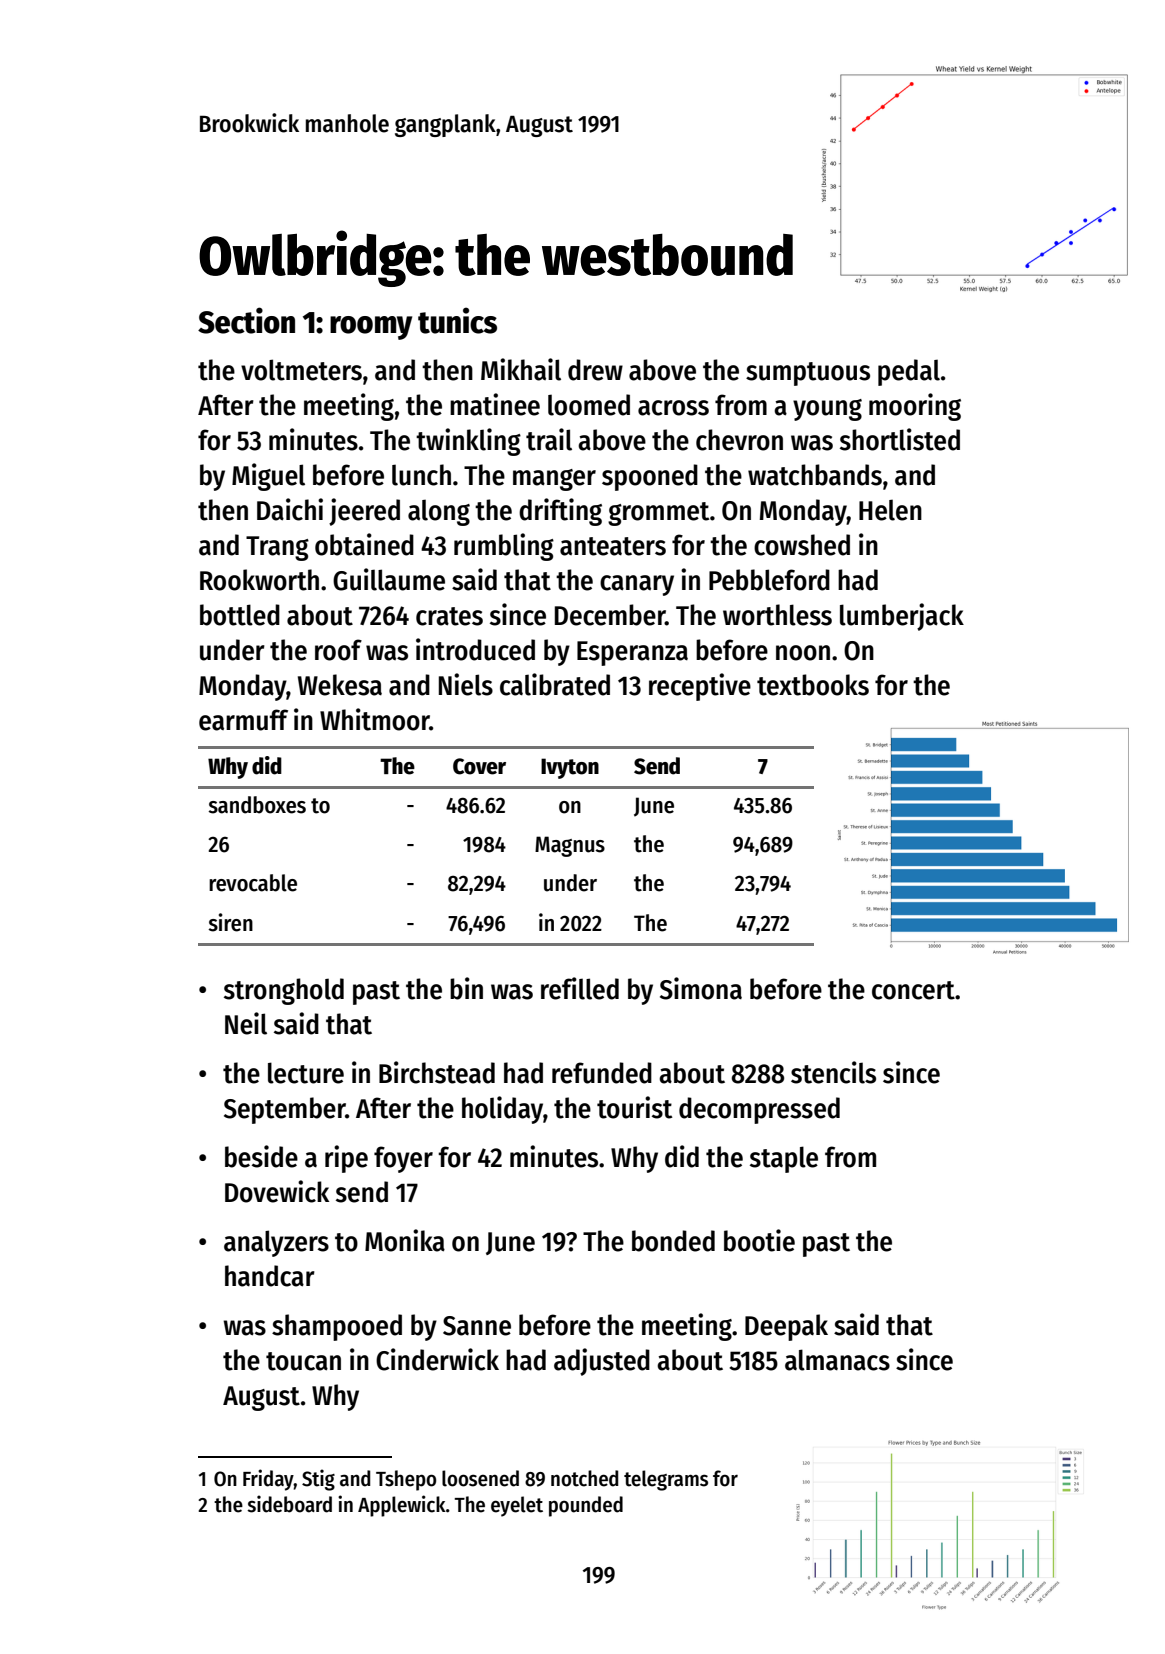 Image resolution: width=1165 pixels, height=1654 pixels. What do you see at coordinates (517, 1506) in the page?
I see `eyelet` at bounding box center [517, 1506].
